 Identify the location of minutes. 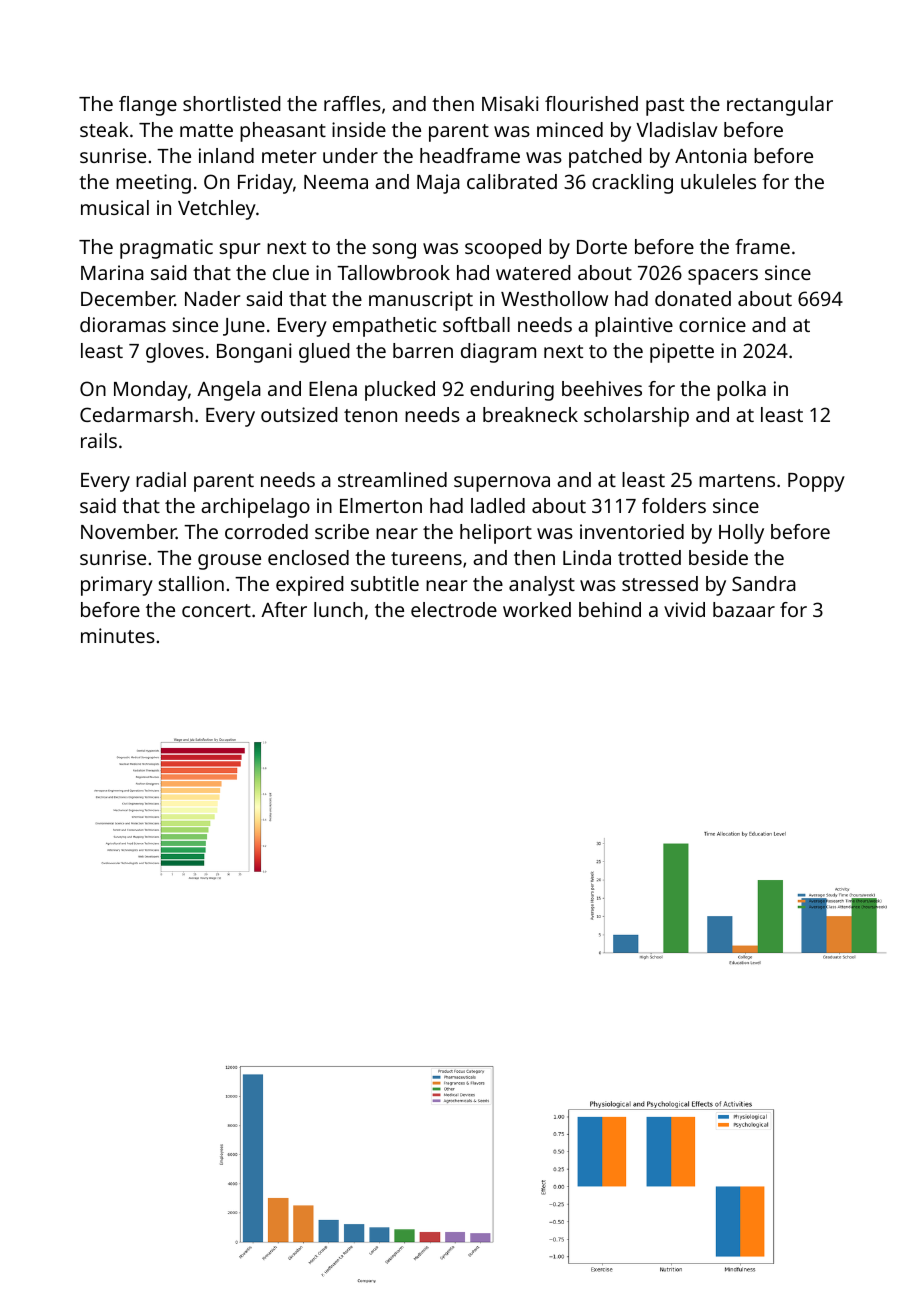
(118, 635).
